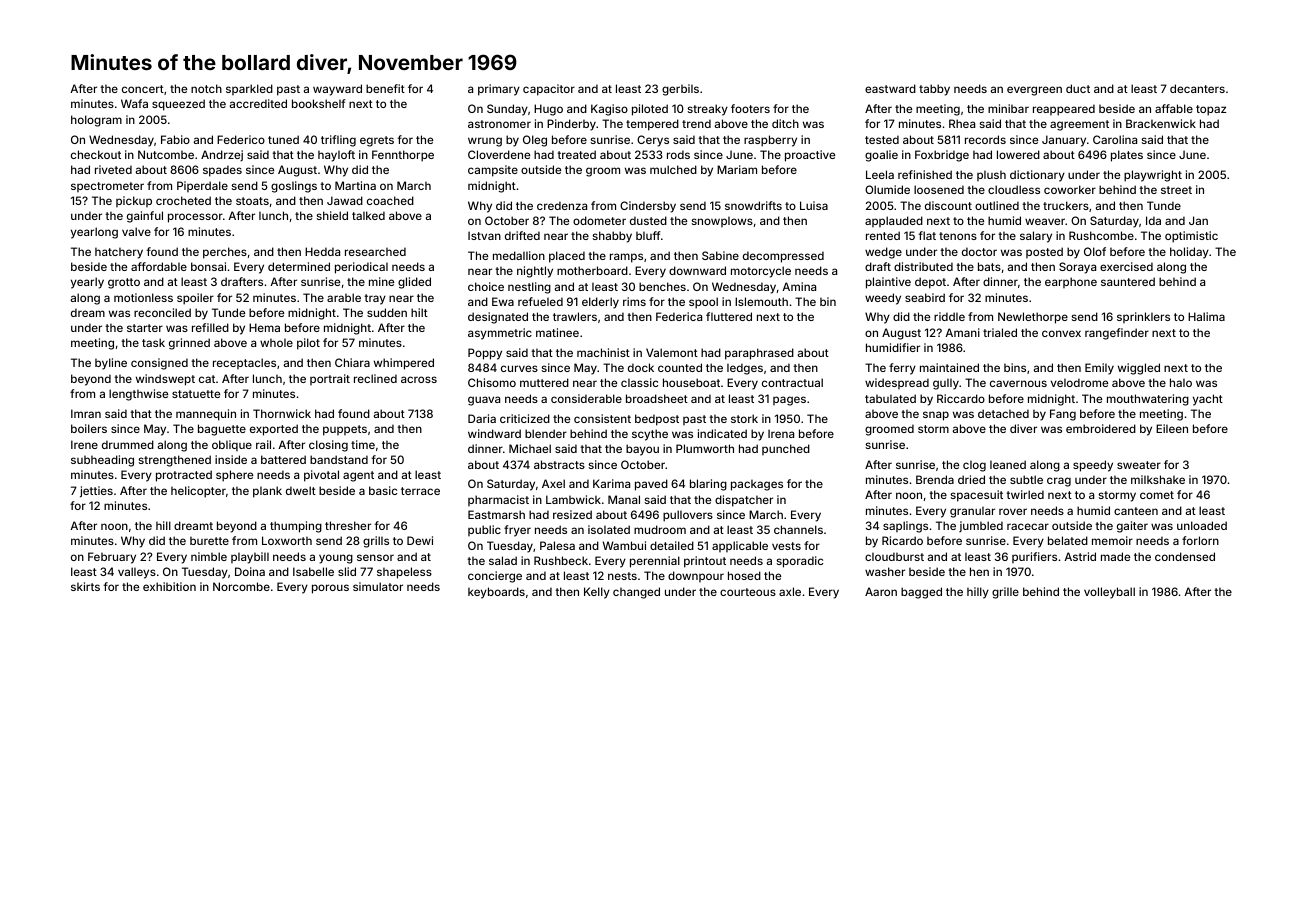 The image size is (1308, 924). What do you see at coordinates (597, 593) in the document?
I see `Kelly` at bounding box center [597, 593].
